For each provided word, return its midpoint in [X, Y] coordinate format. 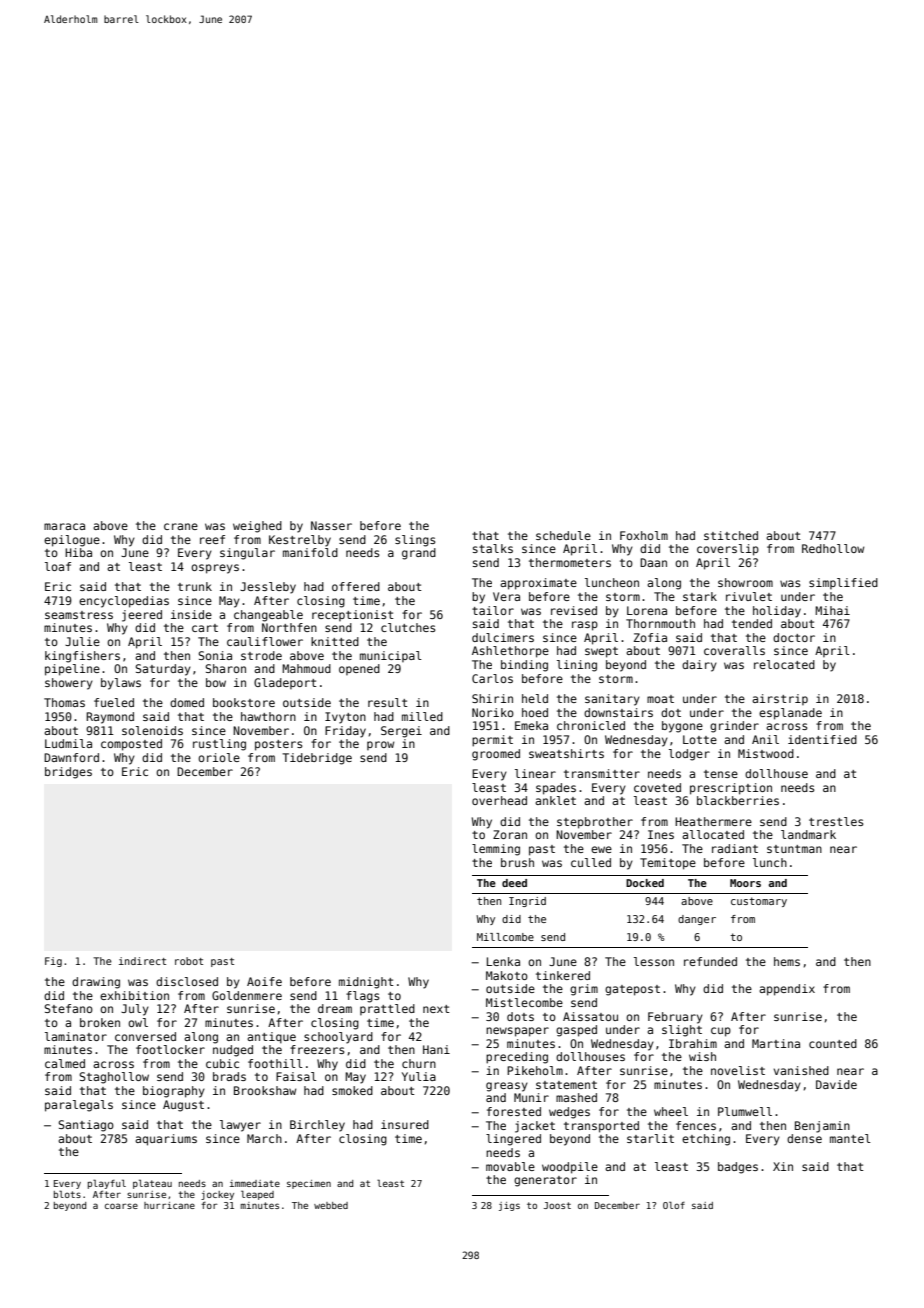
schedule [563, 535]
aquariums [166, 1140]
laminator [76, 1036]
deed [514, 883]
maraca [64, 526]
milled [422, 716]
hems [787, 961]
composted [131, 745]
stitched [731, 535]
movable [510, 1166]
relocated [784, 664]
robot [189, 961]
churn [419, 1063]
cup [721, 1032]
